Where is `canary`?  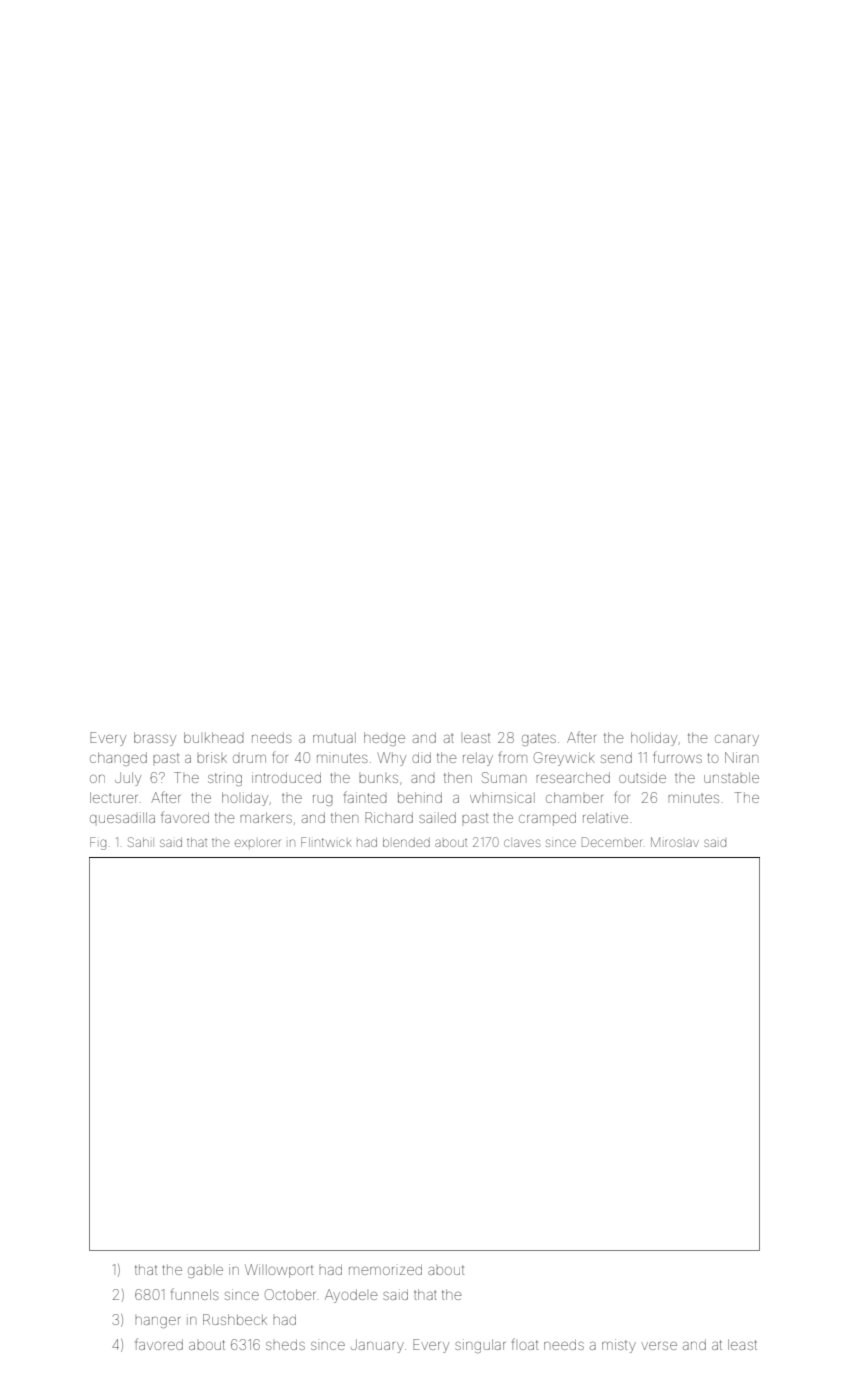 canary is located at coordinates (737, 740).
